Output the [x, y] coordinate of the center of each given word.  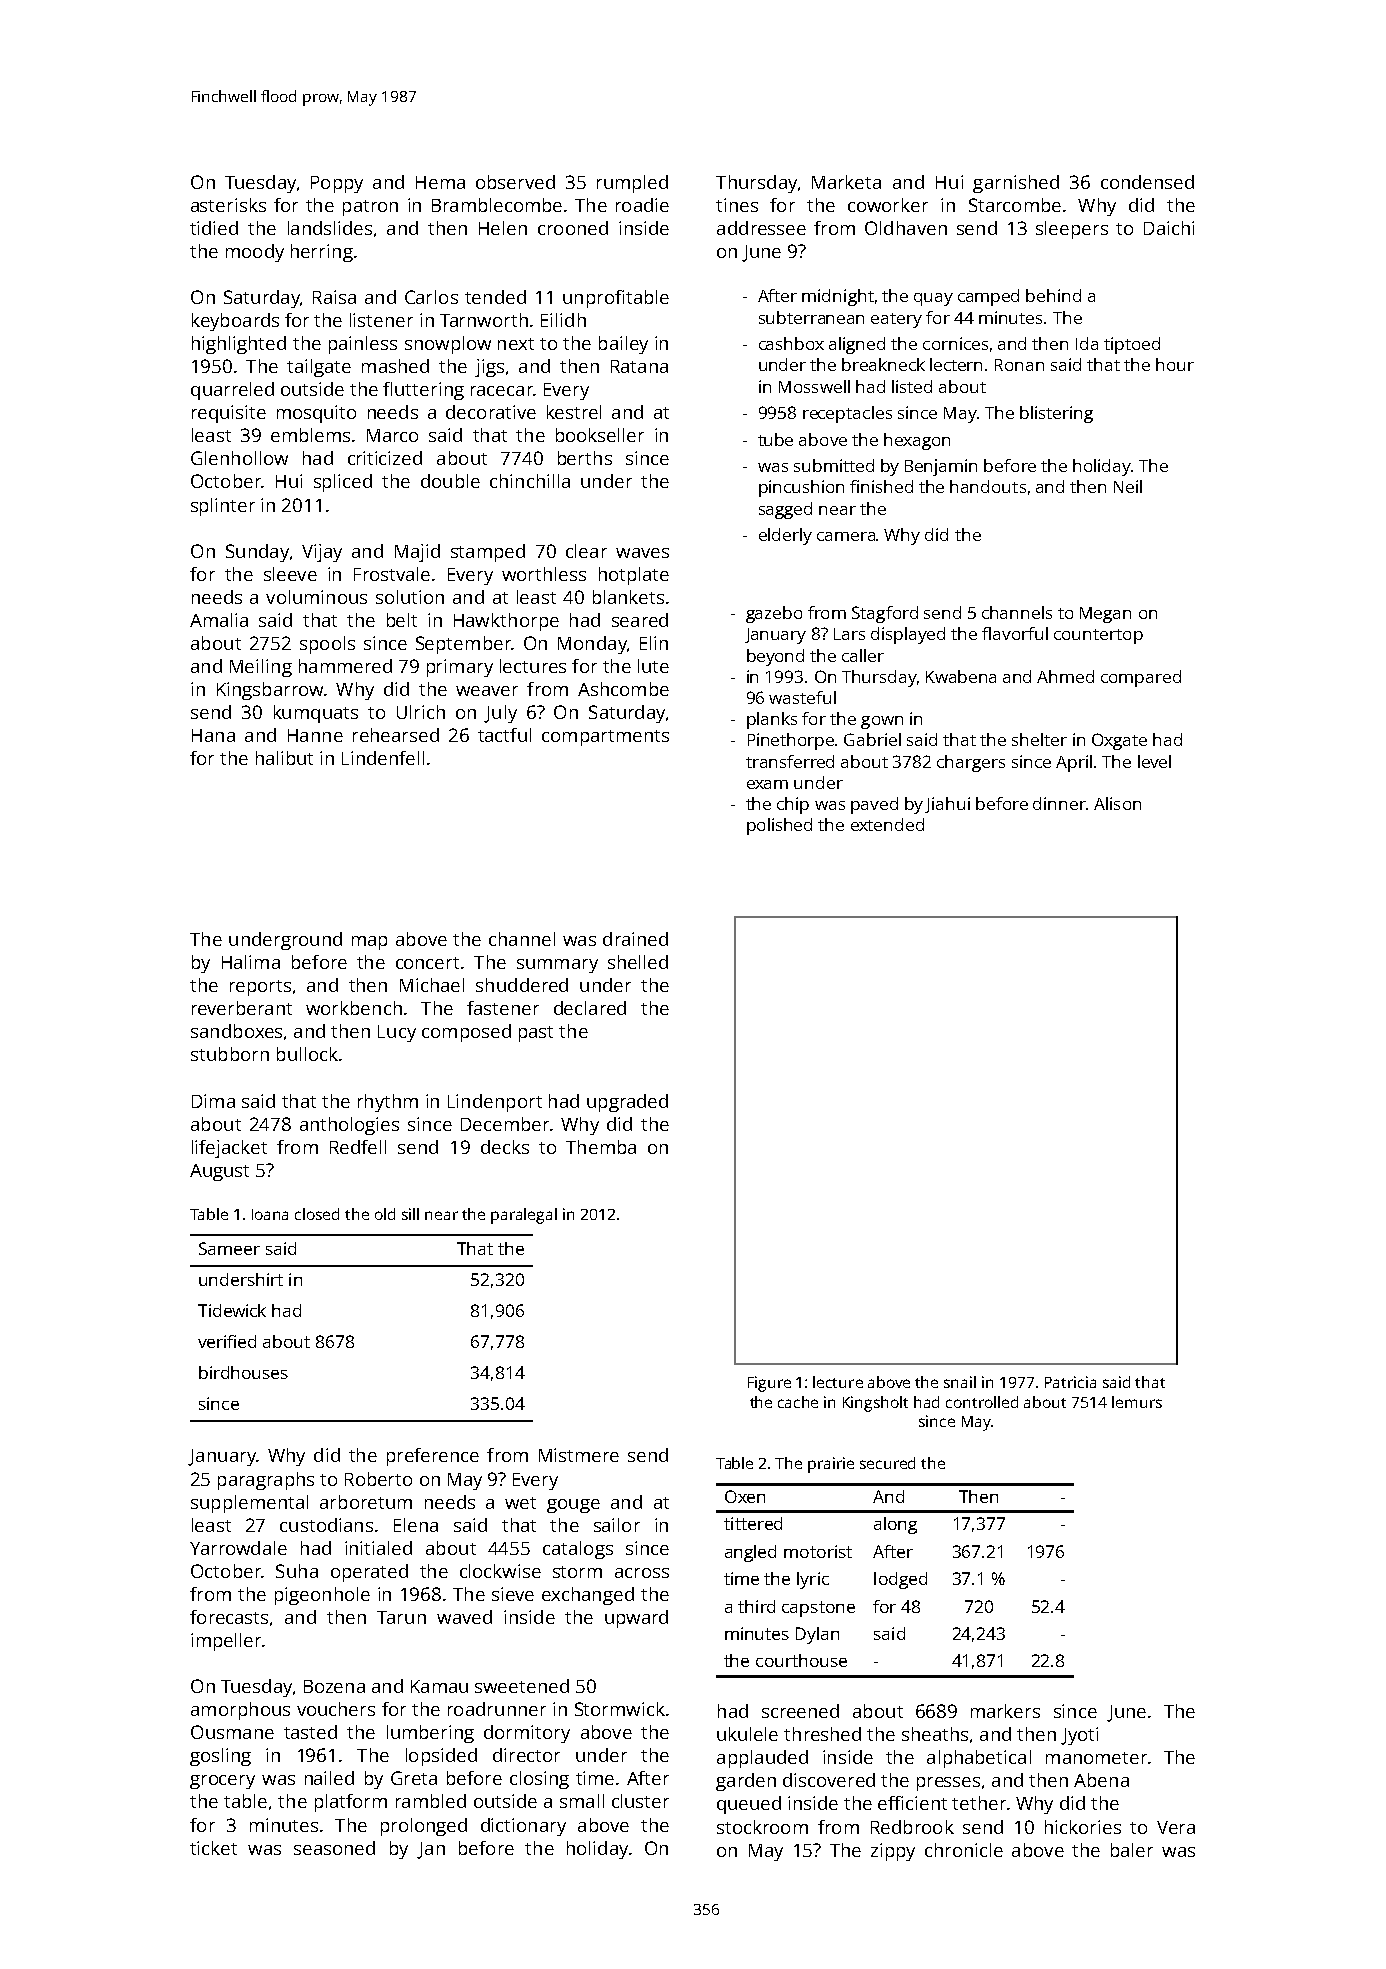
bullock [307, 1054]
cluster [640, 1801]
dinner [1059, 803]
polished [779, 826]
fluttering [423, 391]
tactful [504, 735]
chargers [971, 763]
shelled [638, 962]
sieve [513, 1594]
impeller [226, 1642]
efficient [912, 1803]
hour [1175, 364]
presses [948, 1784]
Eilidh [563, 320]
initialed [378, 1548]
